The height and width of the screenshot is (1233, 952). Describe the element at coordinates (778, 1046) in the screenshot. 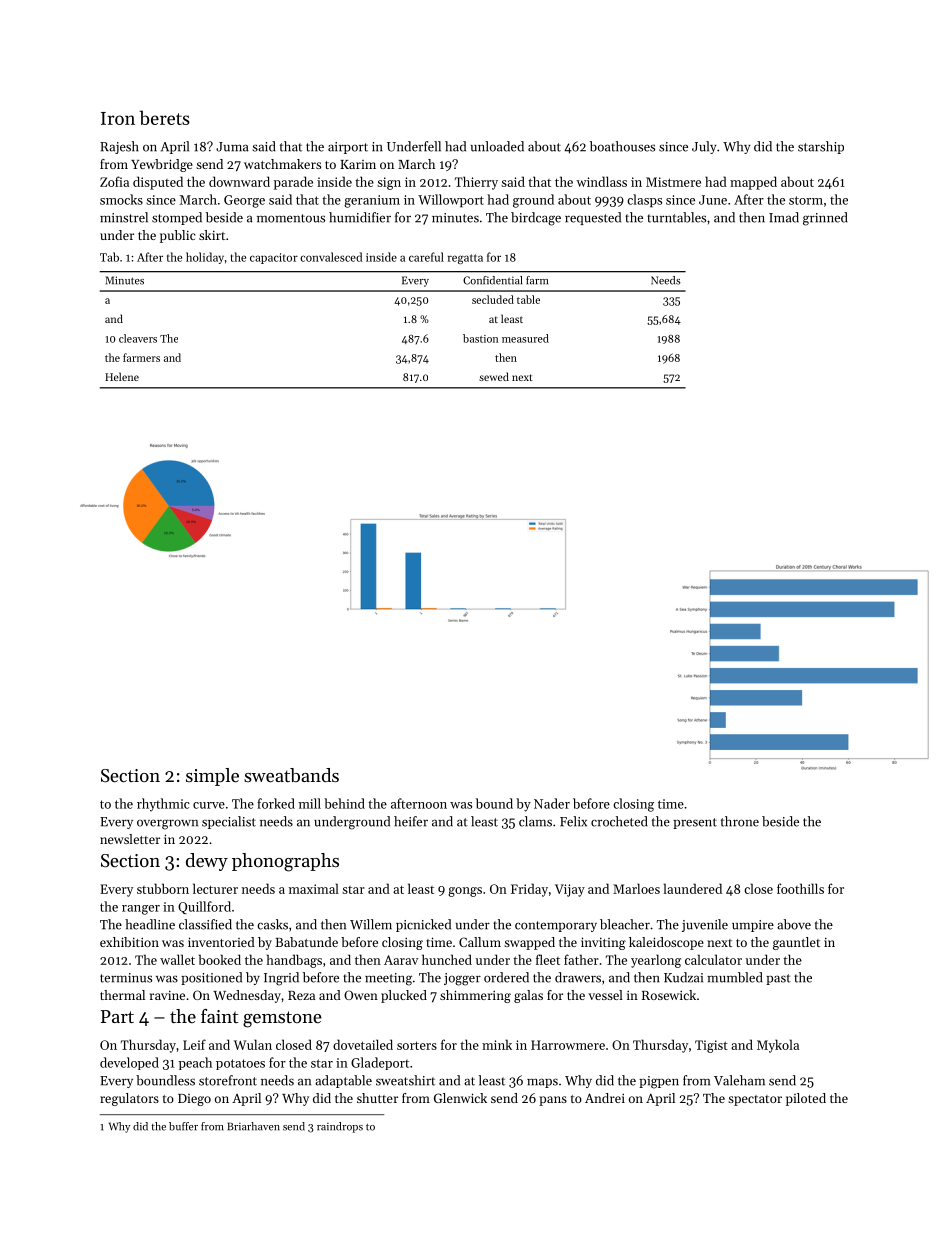

I see `Mykola` at that location.
